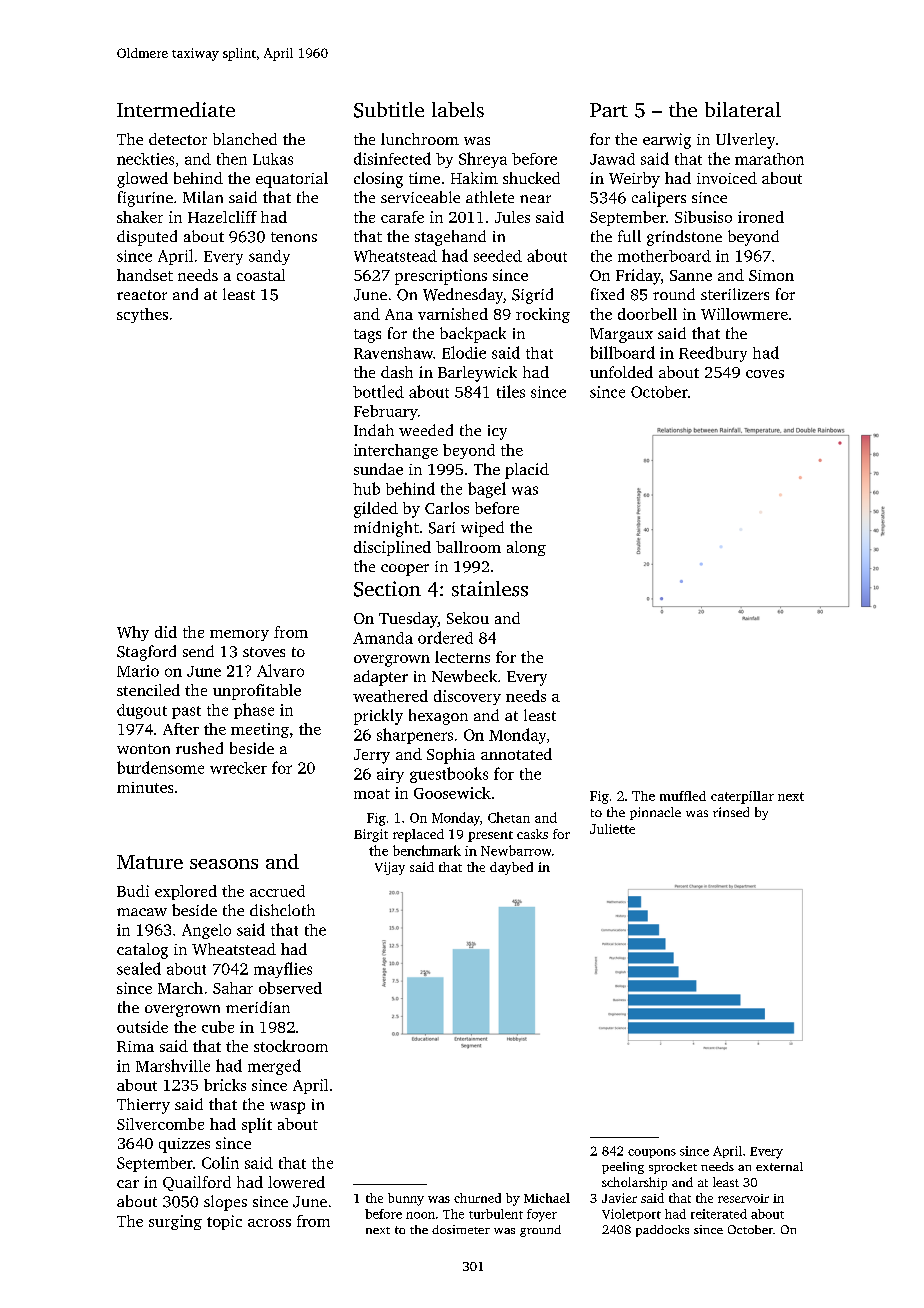  I want to click on topic, so click(224, 1222).
